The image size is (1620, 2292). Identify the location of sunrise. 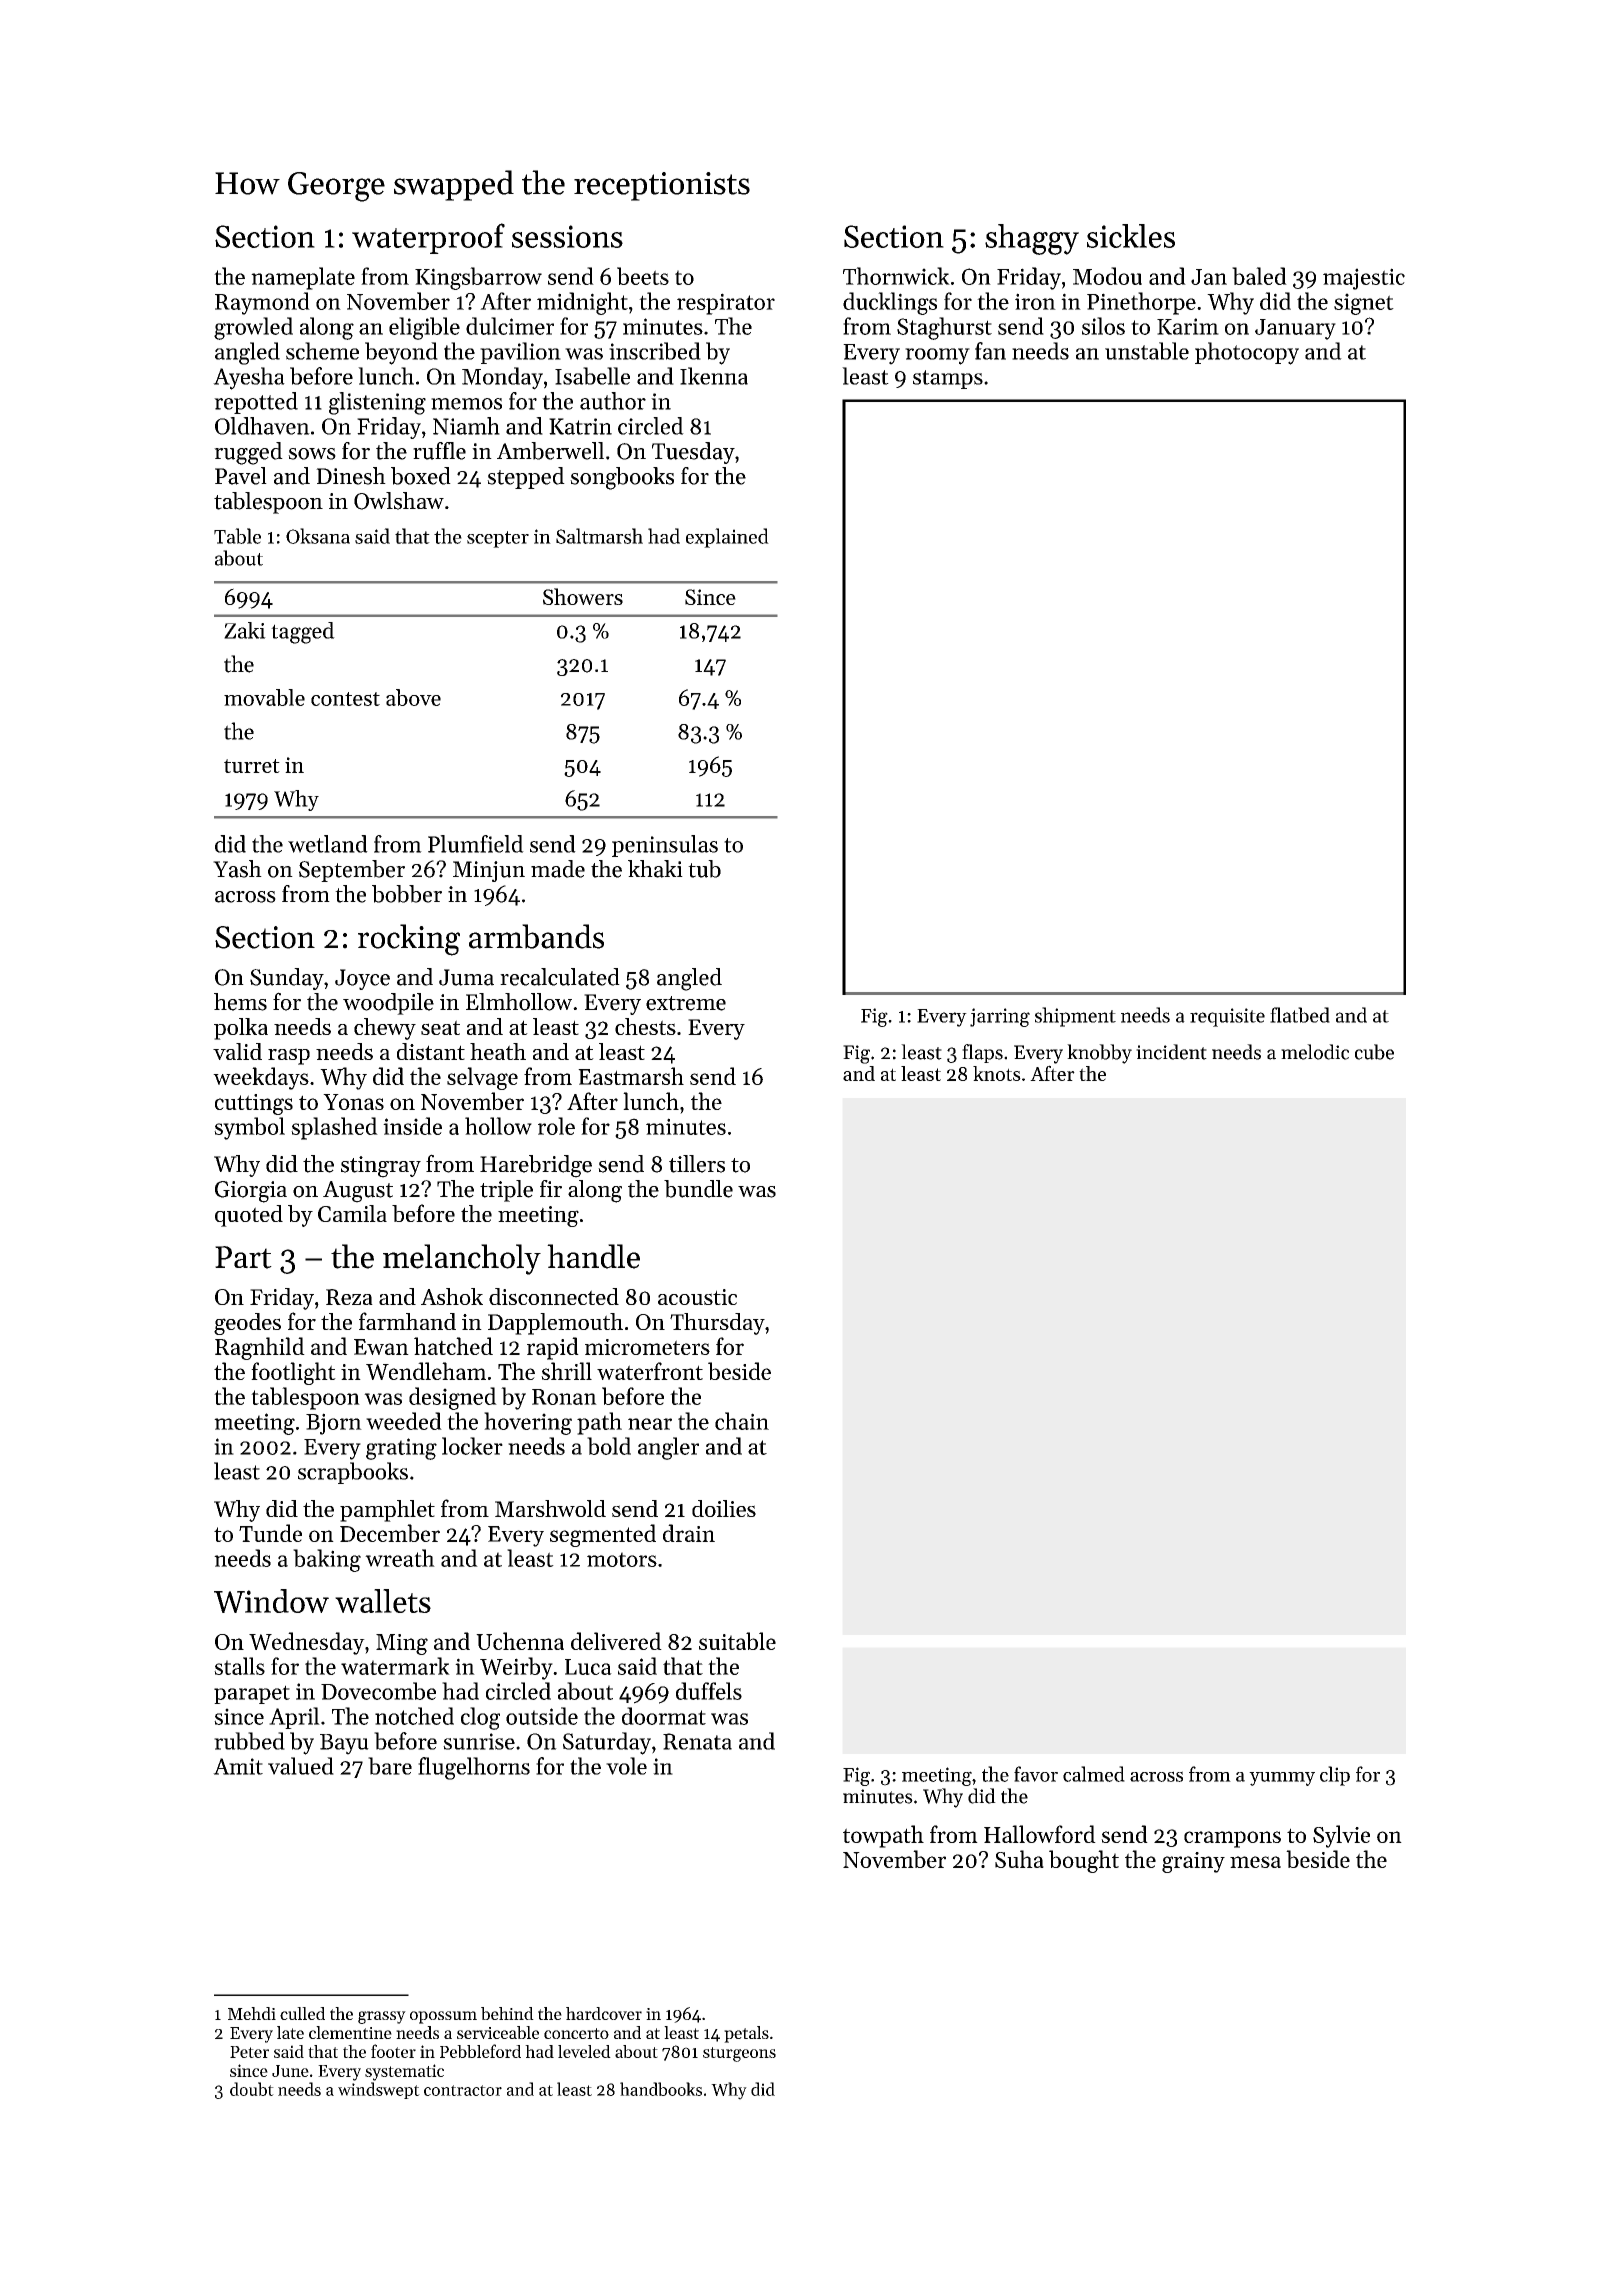
(479, 1741).
